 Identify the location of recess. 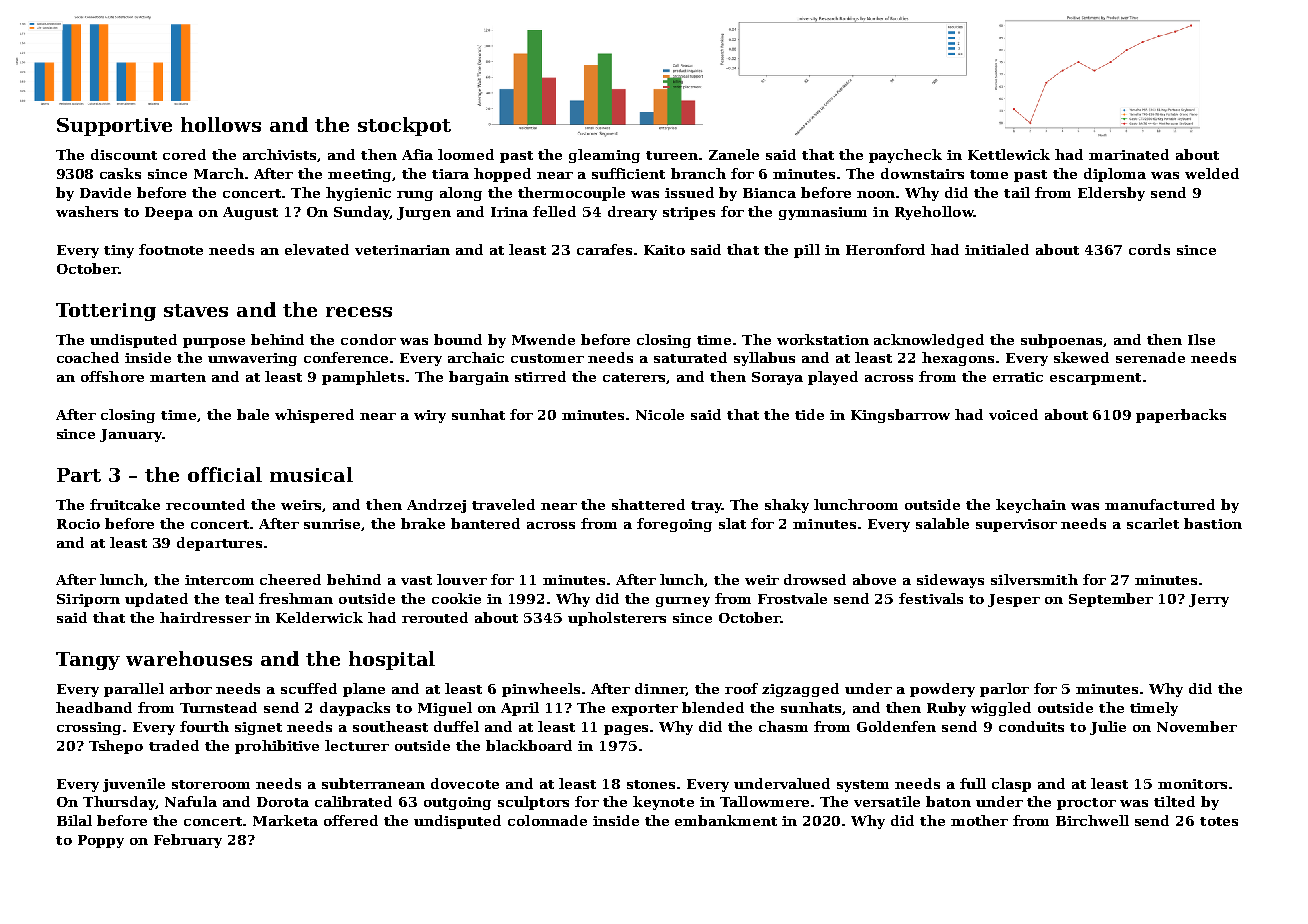
(359, 312).
